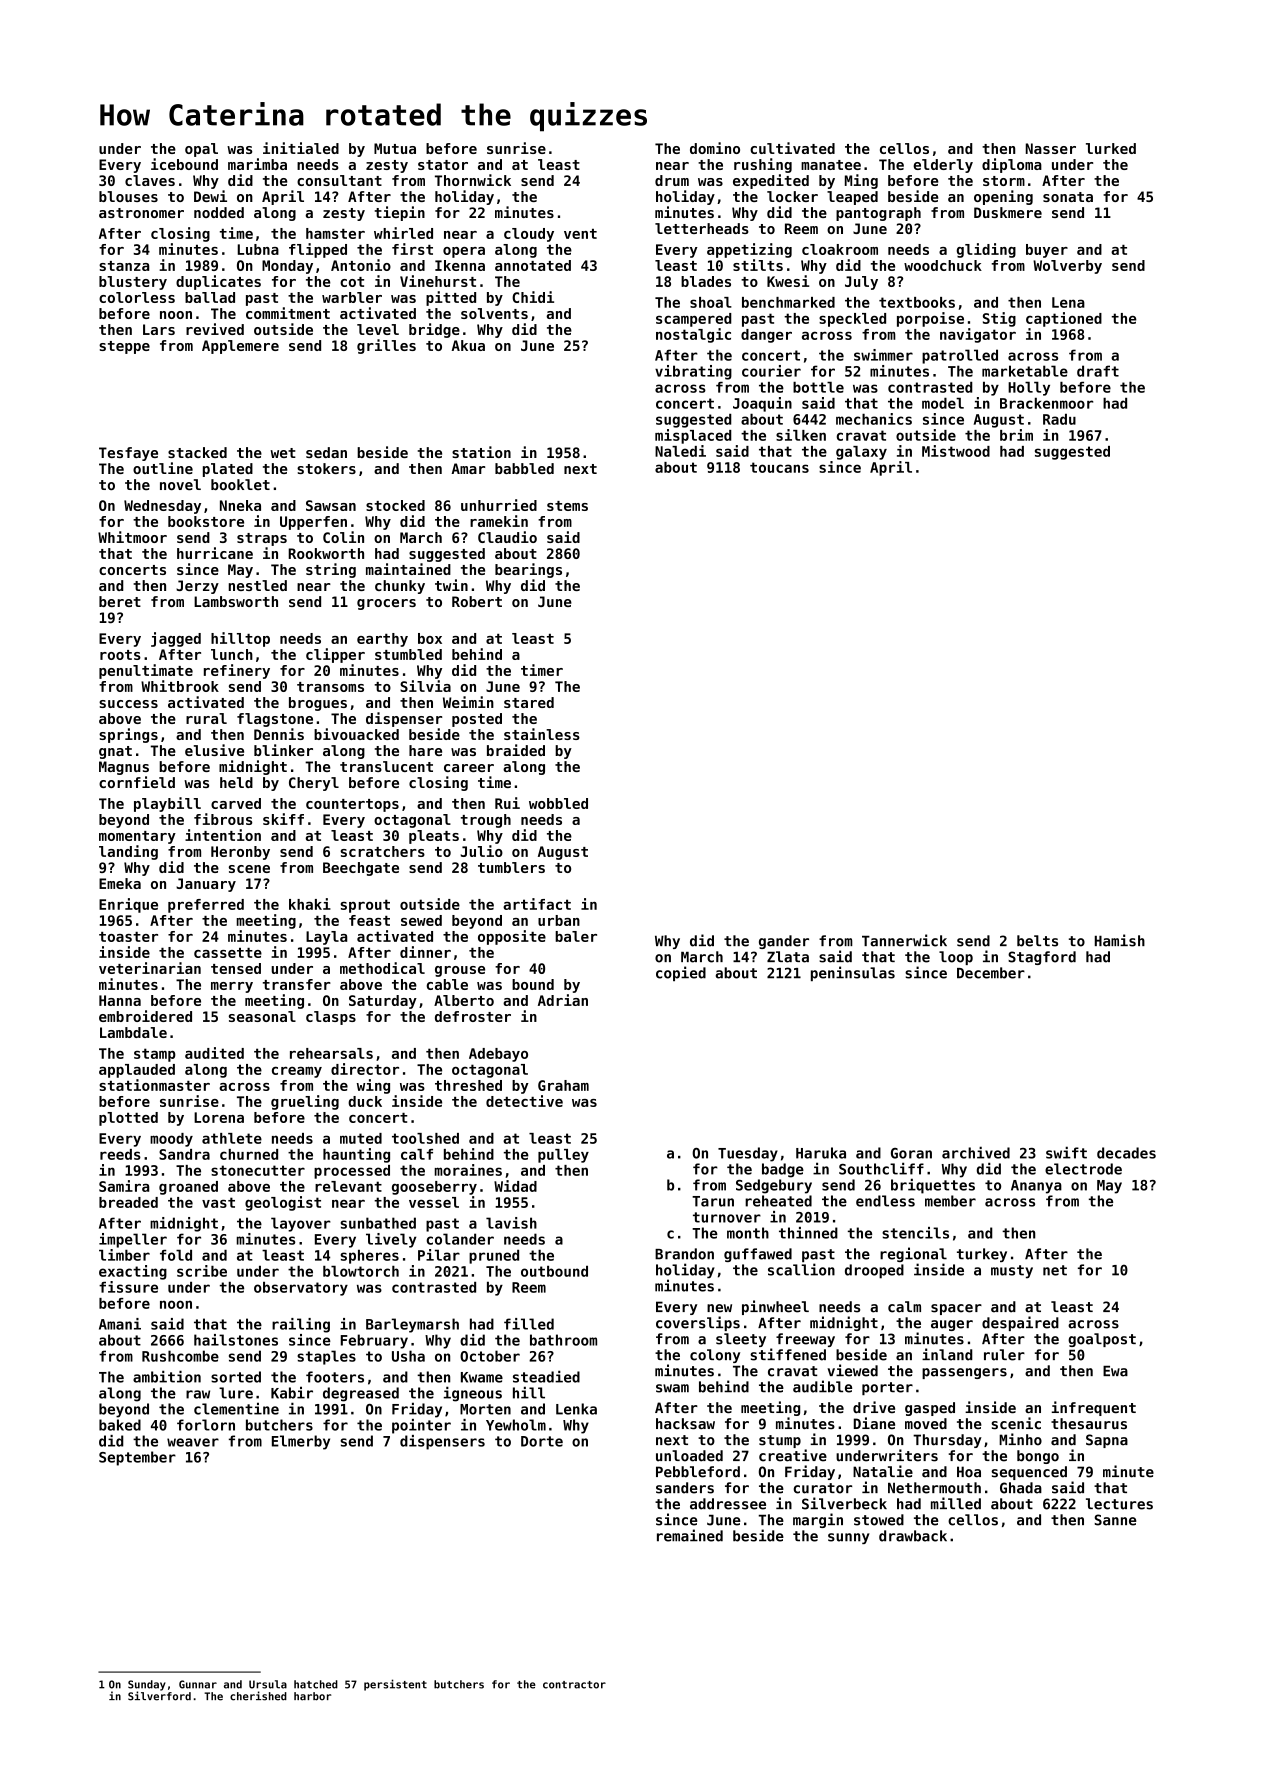  I want to click on merry, so click(232, 987).
